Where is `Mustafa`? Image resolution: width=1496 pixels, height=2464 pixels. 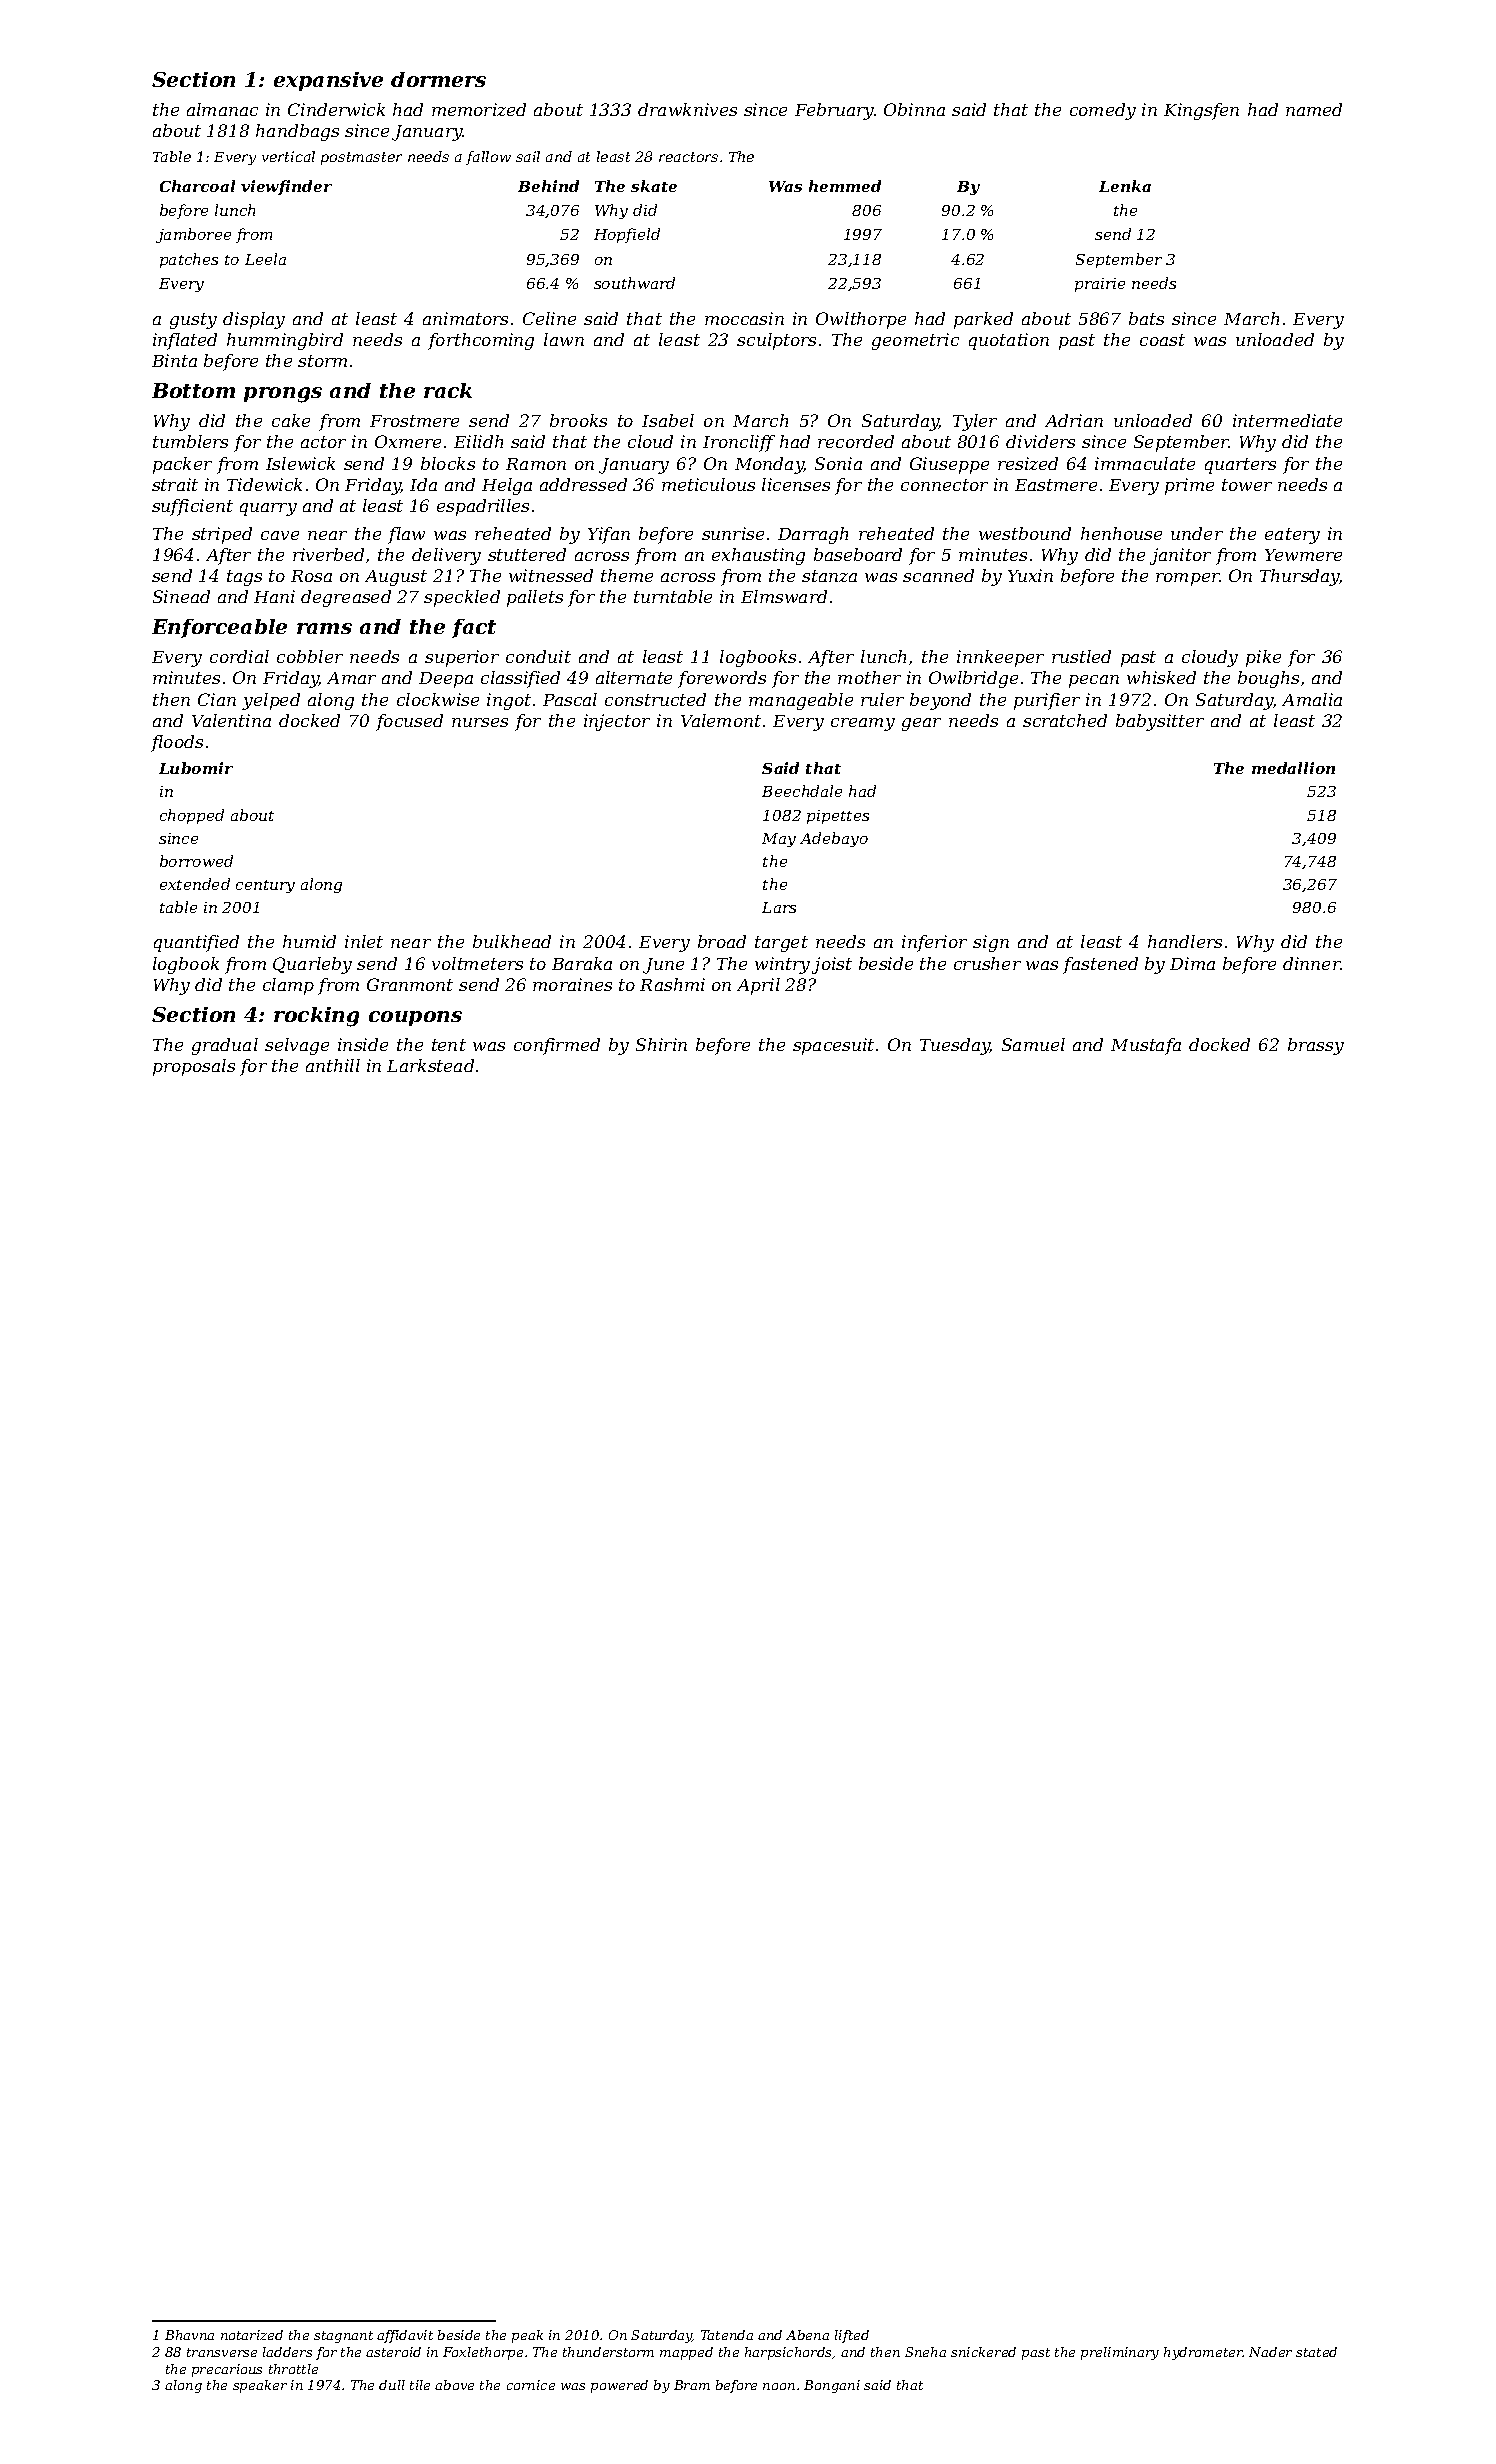 Mustafa is located at coordinates (1146, 1046).
